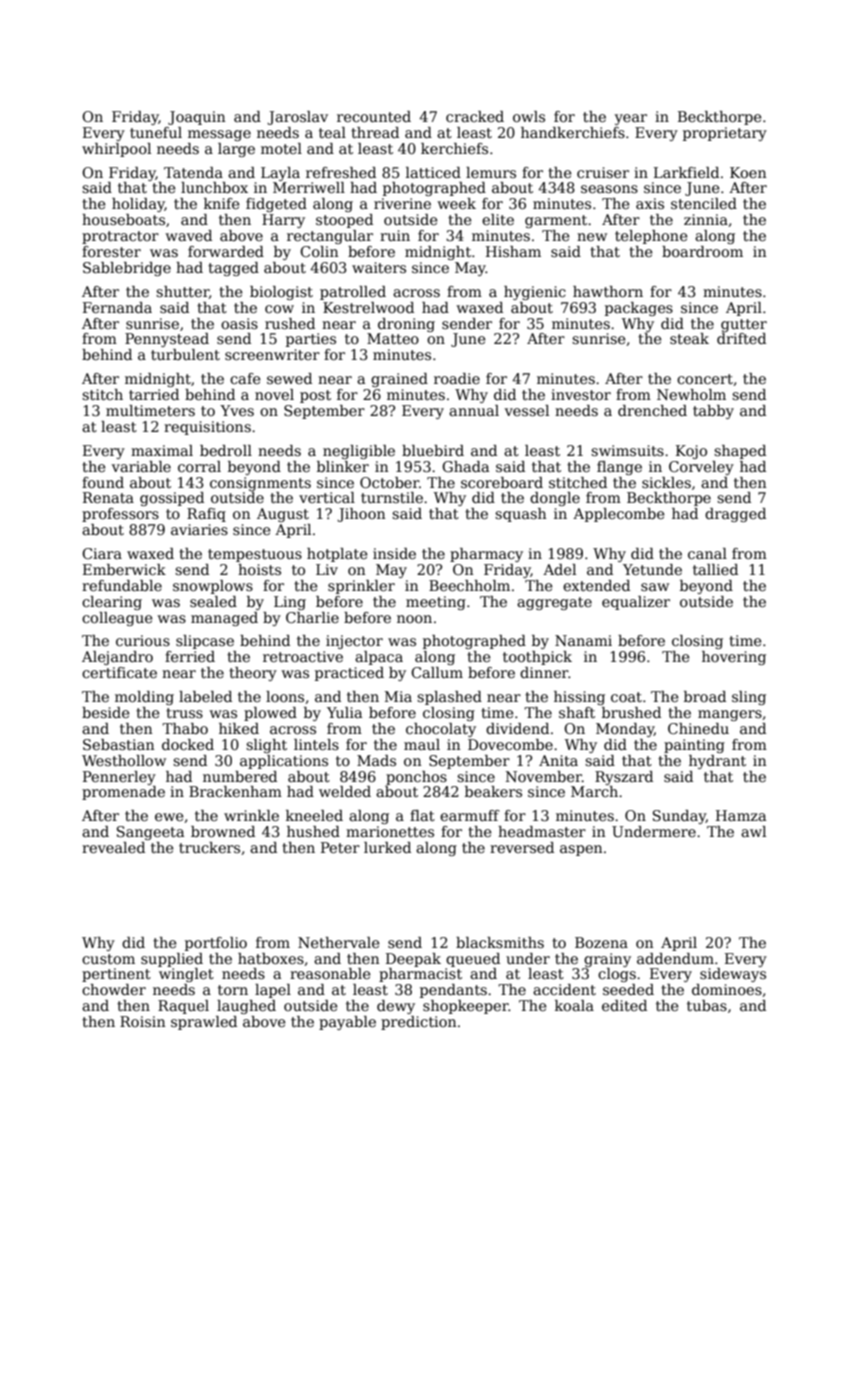 Image resolution: width=849 pixels, height=1400 pixels. Describe the element at coordinates (631, 119) in the screenshot. I see `year` at that location.
